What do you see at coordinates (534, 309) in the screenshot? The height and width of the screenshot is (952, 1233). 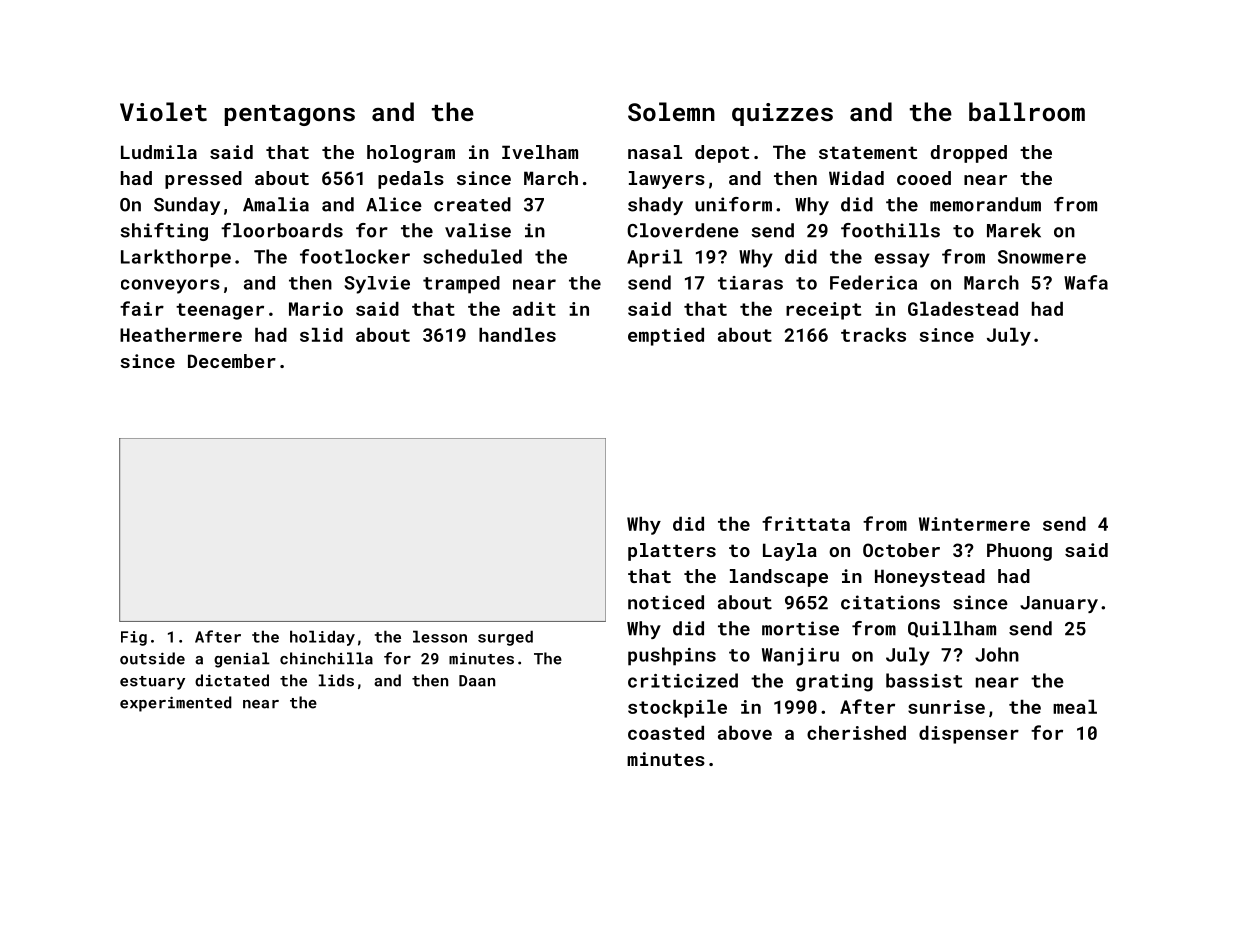 I see `adit` at bounding box center [534, 309].
